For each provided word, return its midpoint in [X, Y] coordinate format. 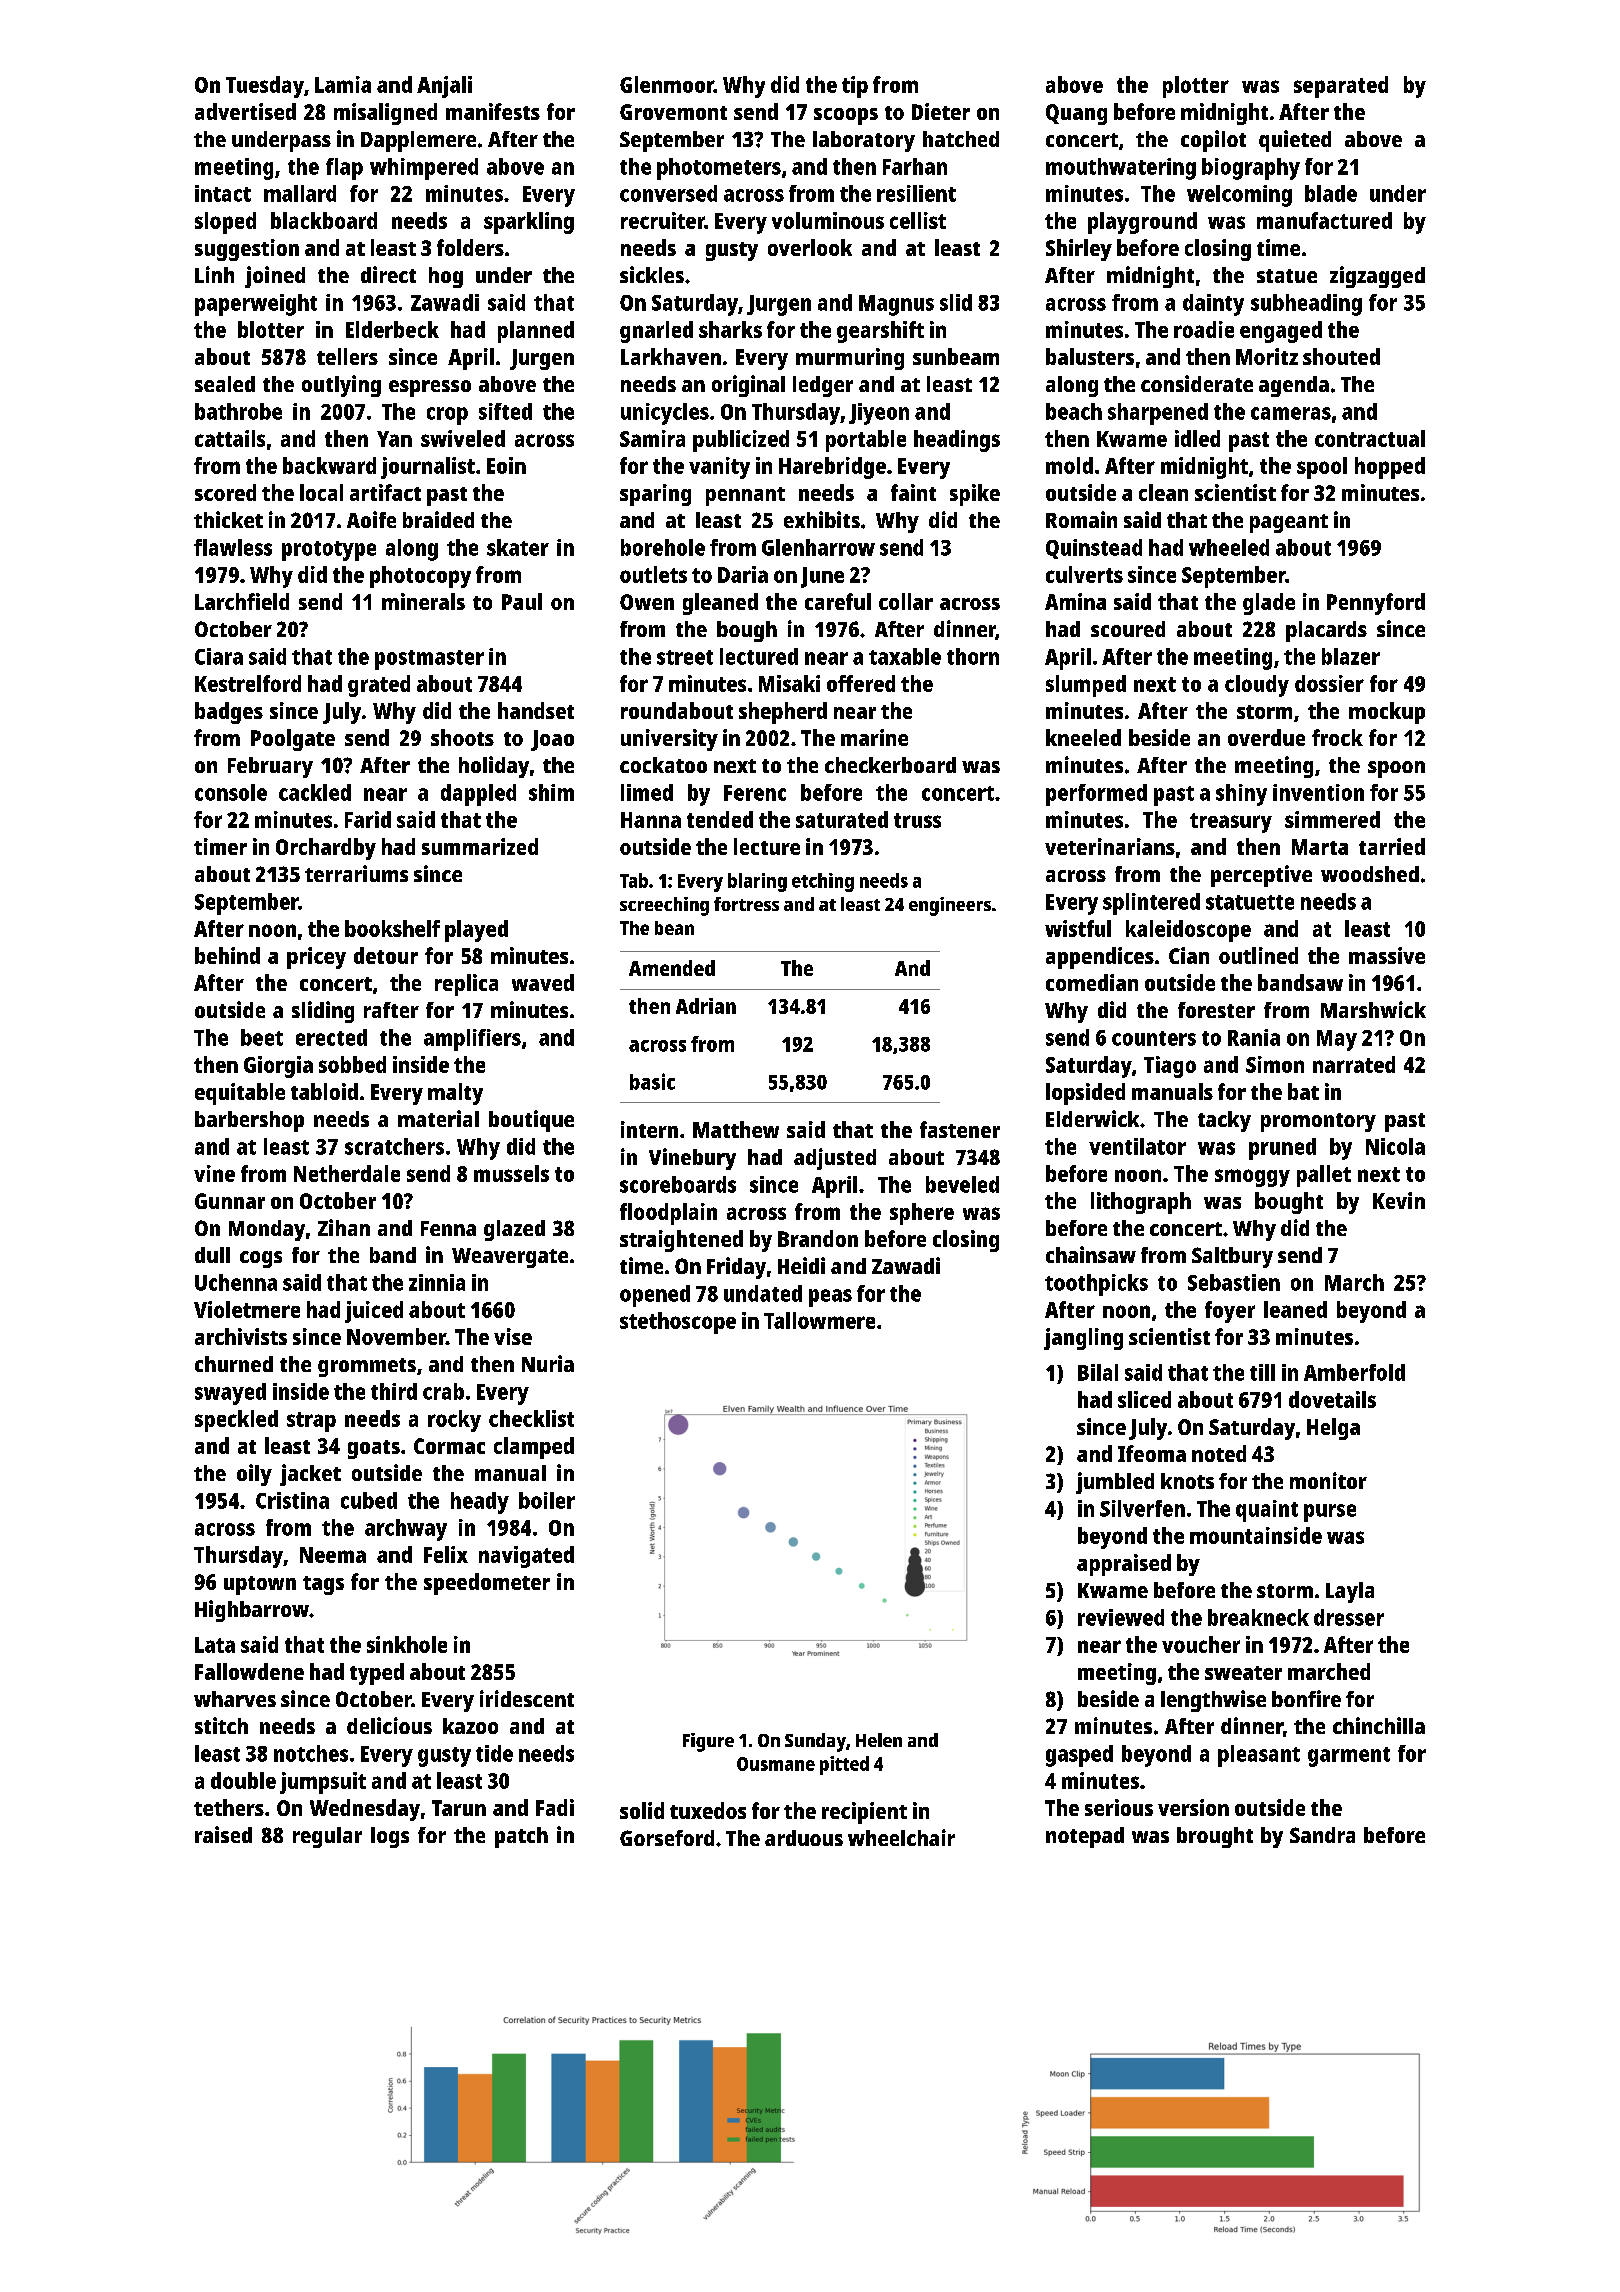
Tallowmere [819, 1320]
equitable [240, 1094]
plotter [1196, 87]
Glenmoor [667, 84]
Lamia [343, 84]
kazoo [470, 1726]
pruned [1282, 1149]
